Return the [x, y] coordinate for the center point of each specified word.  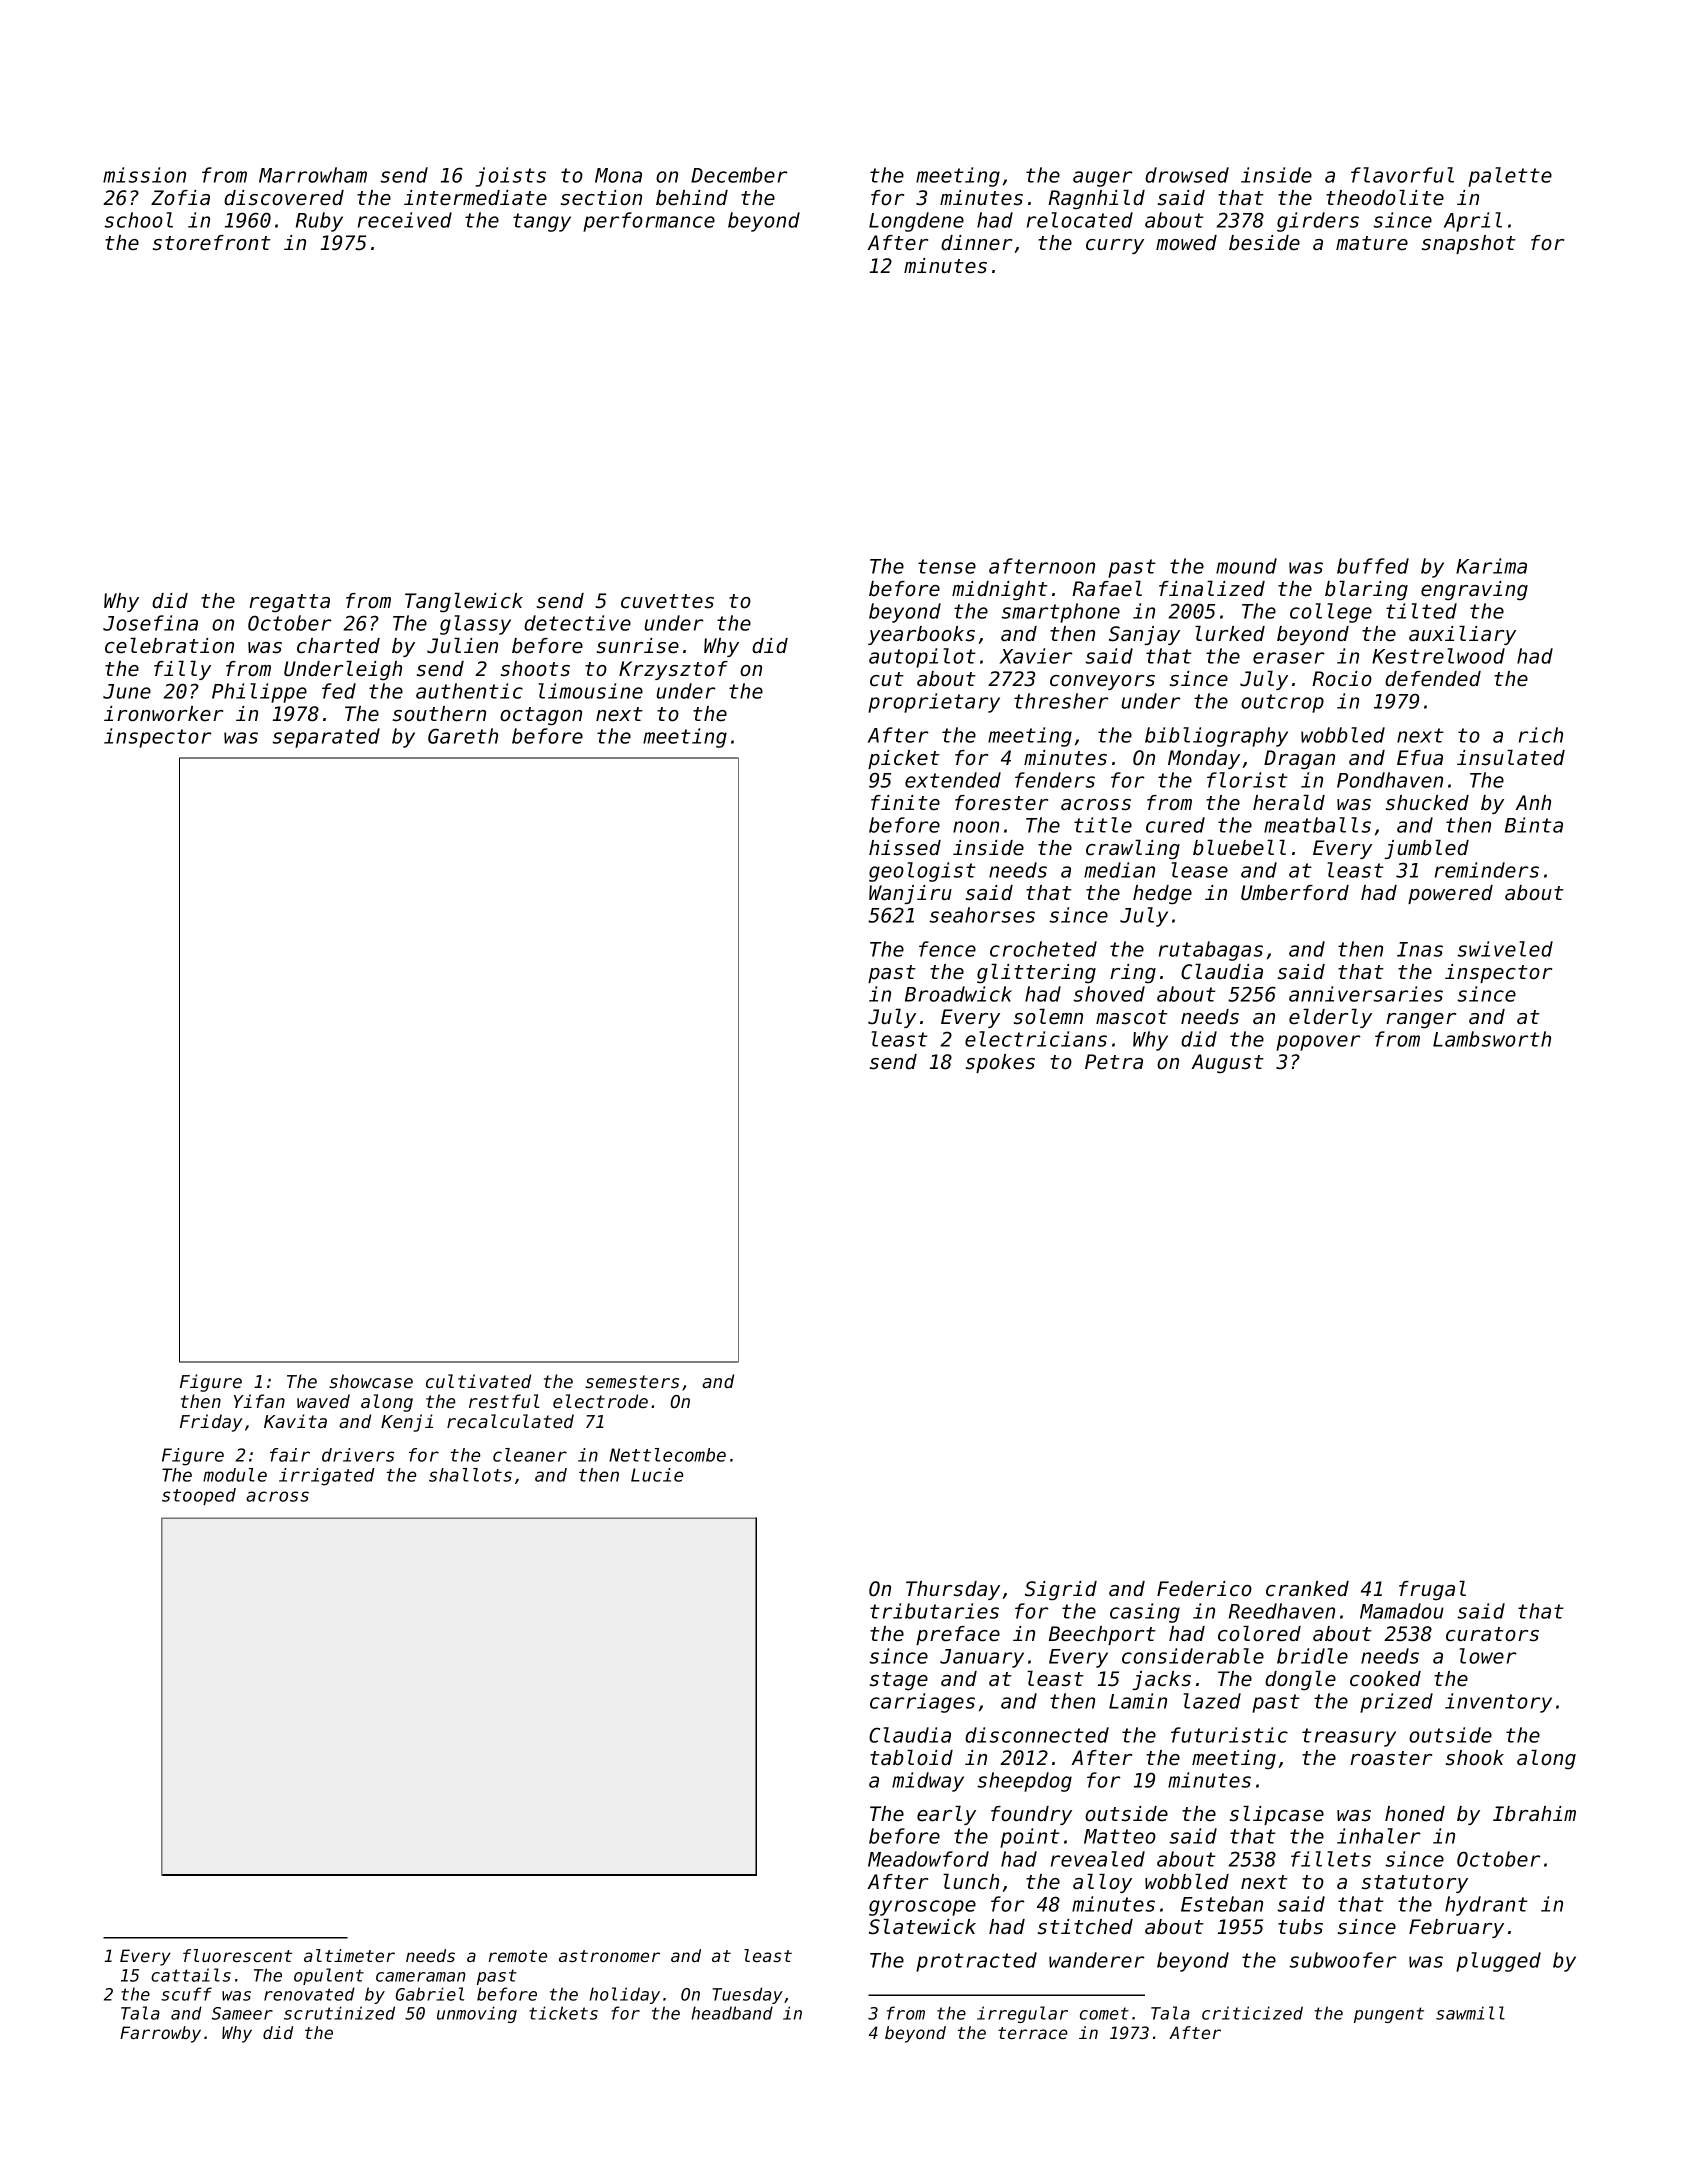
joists [510, 177]
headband [732, 2013]
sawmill [1470, 2013]
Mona [618, 175]
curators [1492, 1634]
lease [1199, 870]
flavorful [1402, 175]
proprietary [934, 703]
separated [326, 738]
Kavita [295, 1421]
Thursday [953, 1590]
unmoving [477, 2014]
